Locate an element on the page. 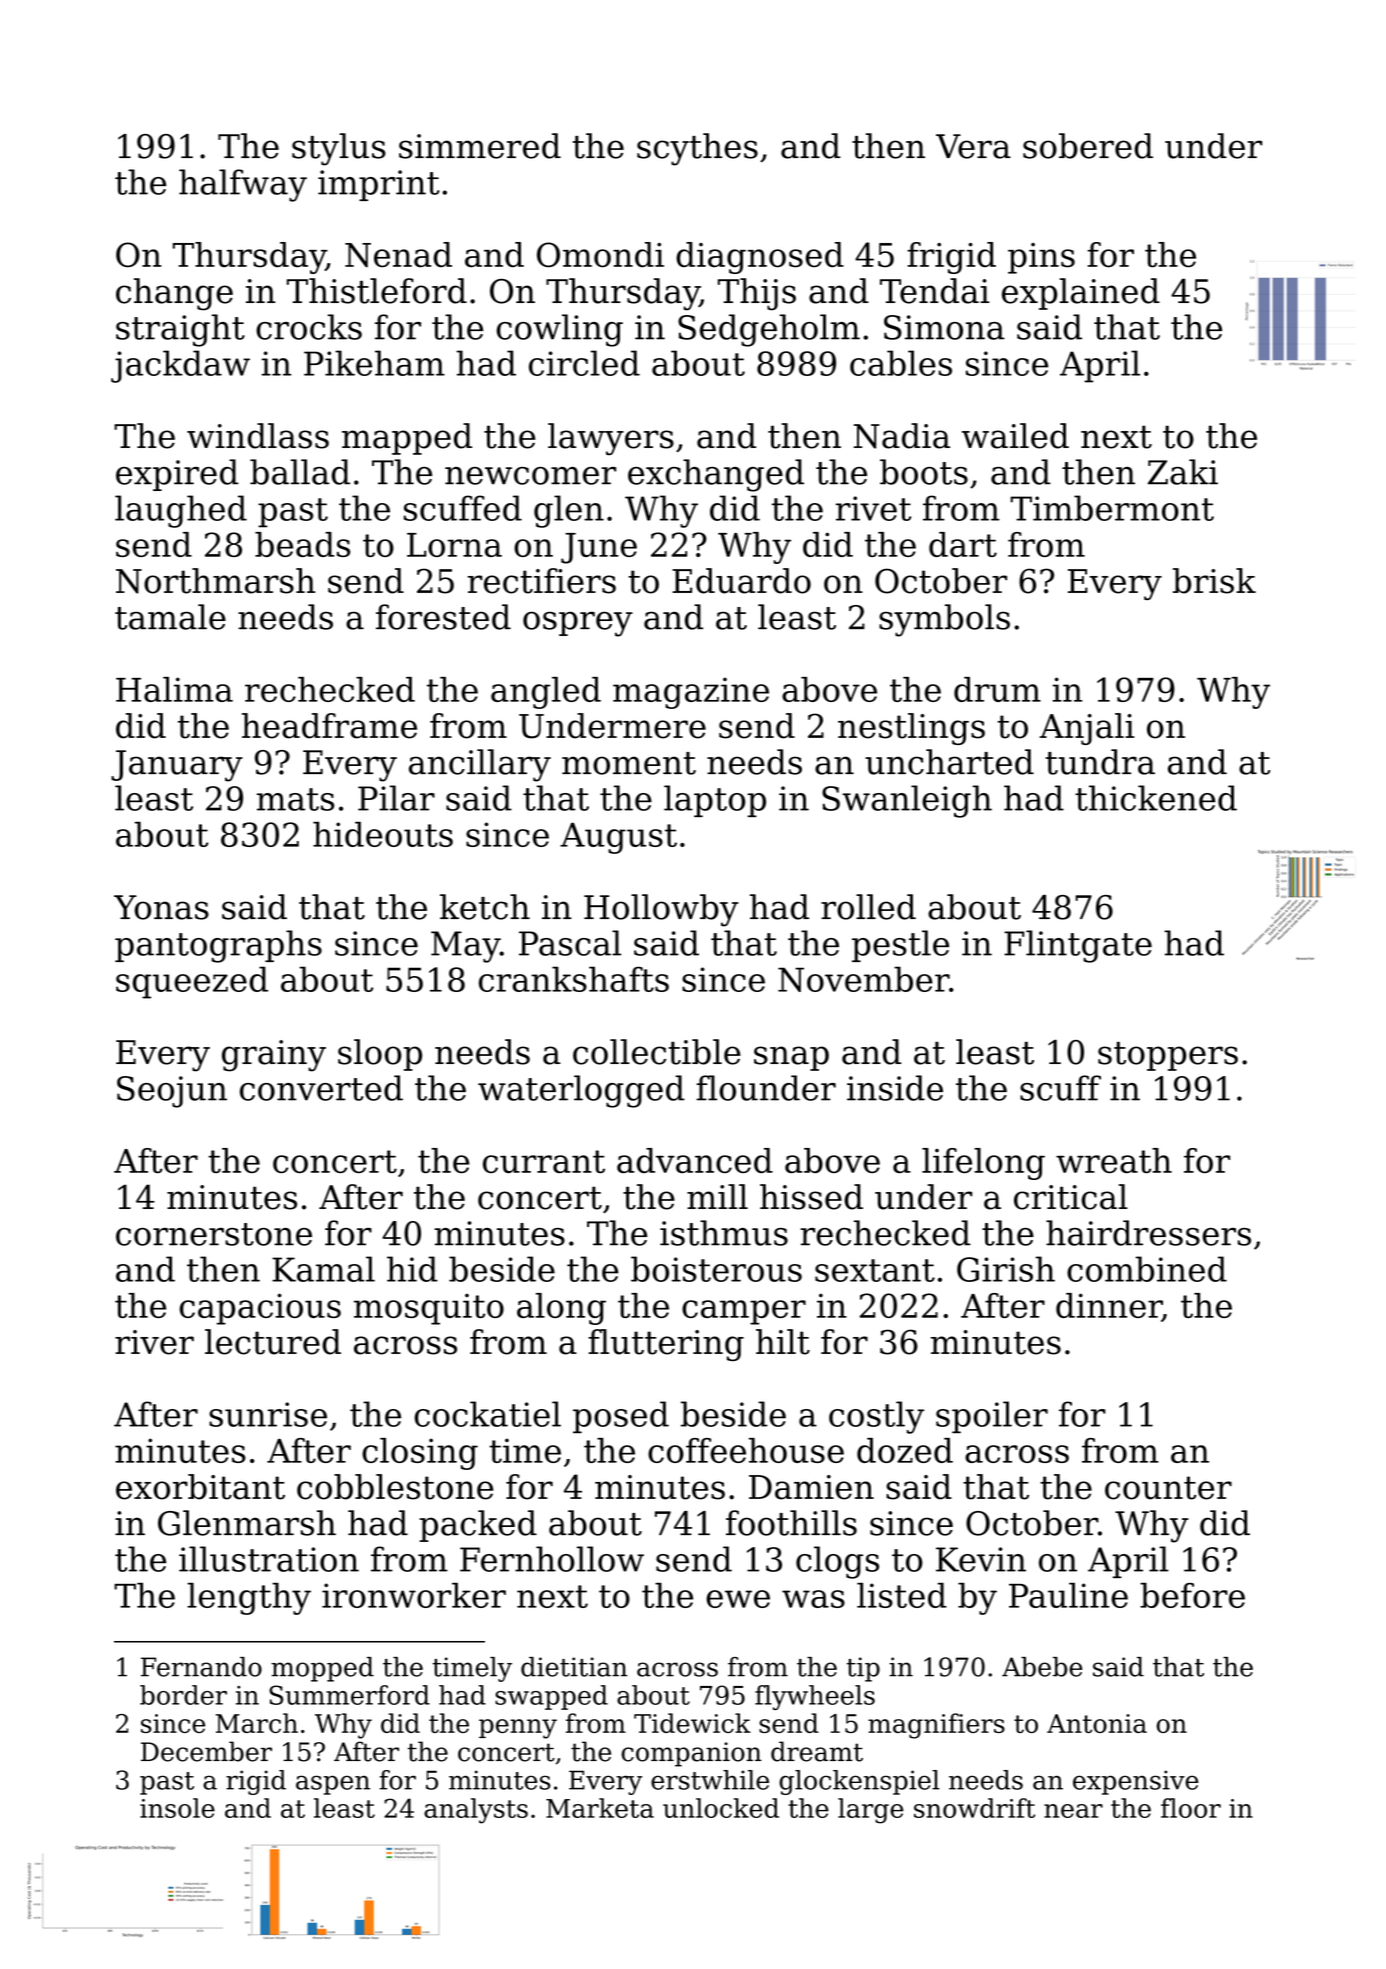 This document has height=1969, width=1386. angled is located at coordinates (546, 693).
